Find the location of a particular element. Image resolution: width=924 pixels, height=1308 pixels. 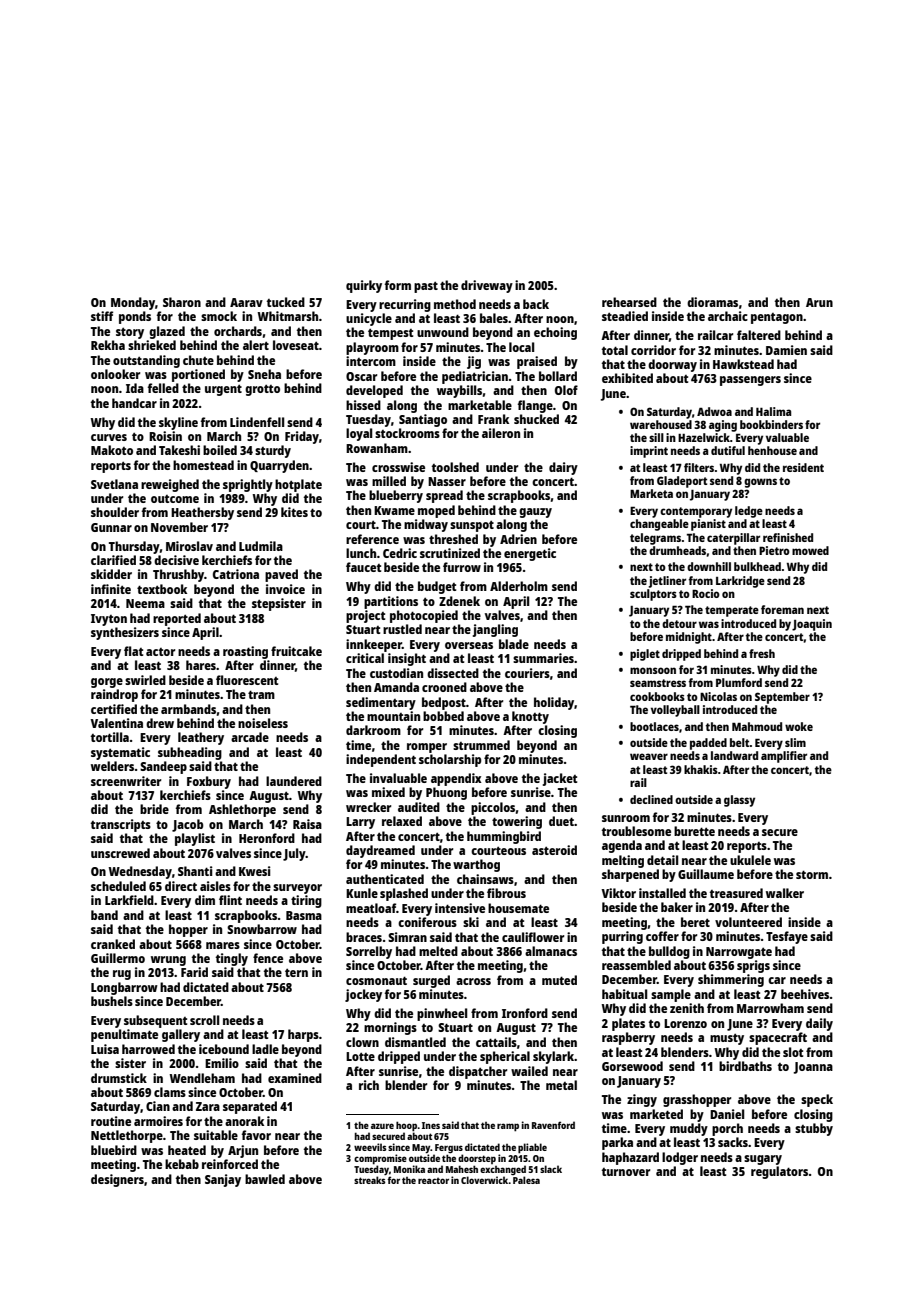

resident is located at coordinates (803, 467).
